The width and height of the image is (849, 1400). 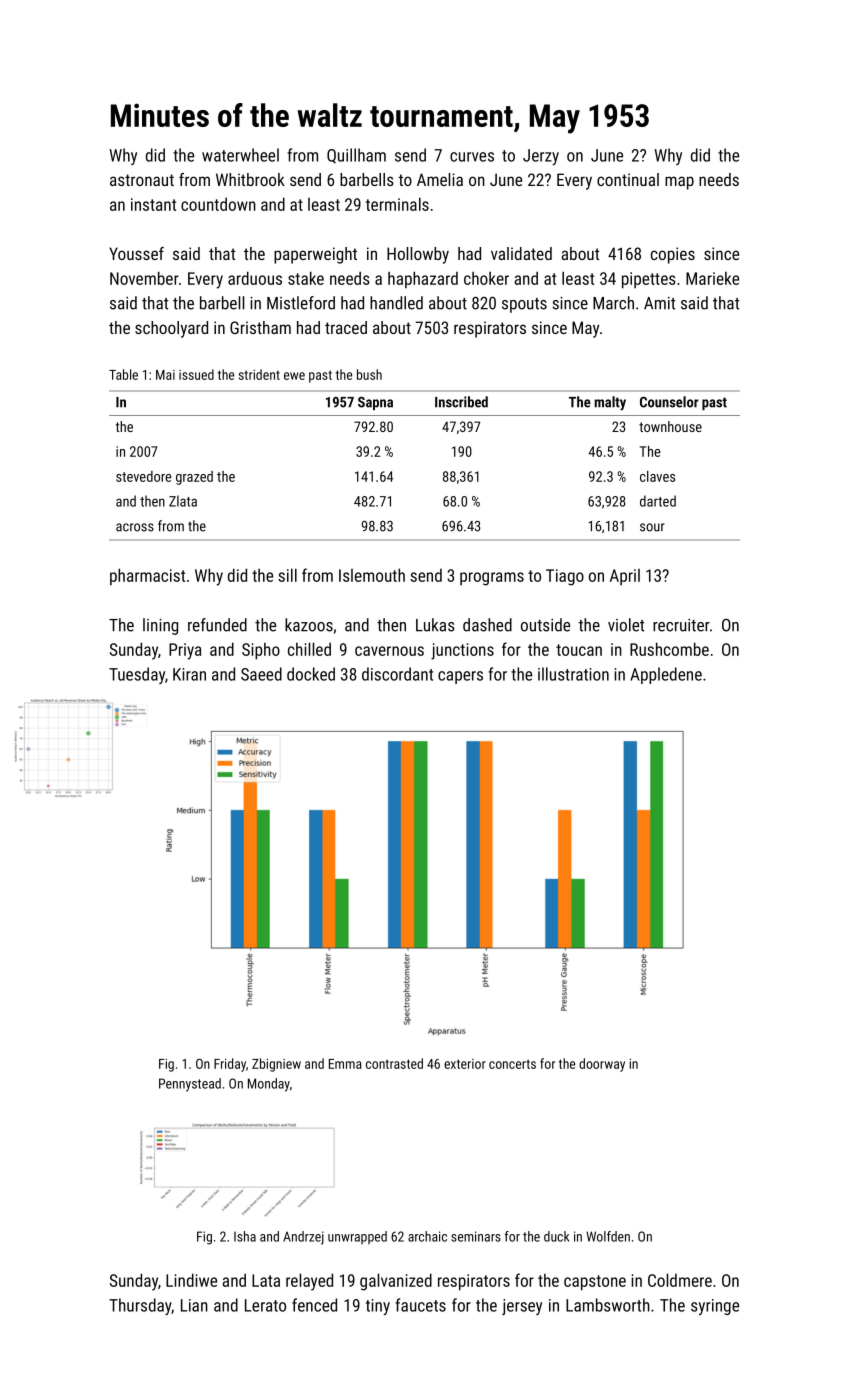 What do you see at coordinates (194, 478) in the image?
I see `grazed` at bounding box center [194, 478].
